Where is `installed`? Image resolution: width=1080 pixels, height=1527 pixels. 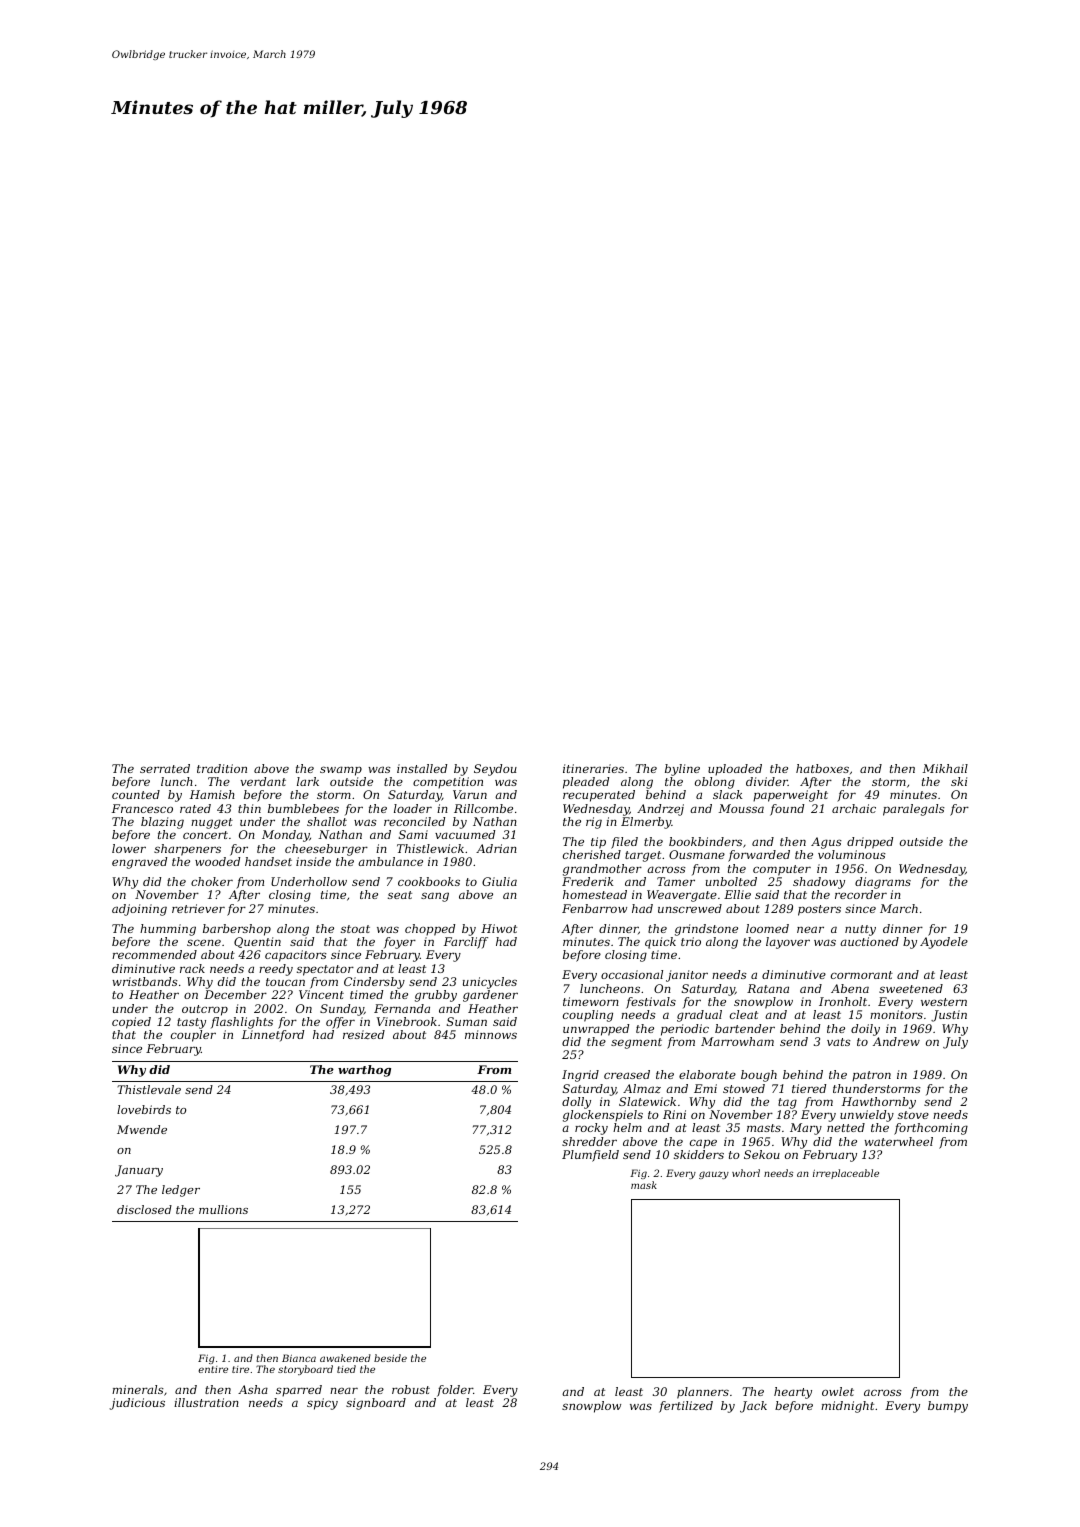
installed is located at coordinates (422, 768).
